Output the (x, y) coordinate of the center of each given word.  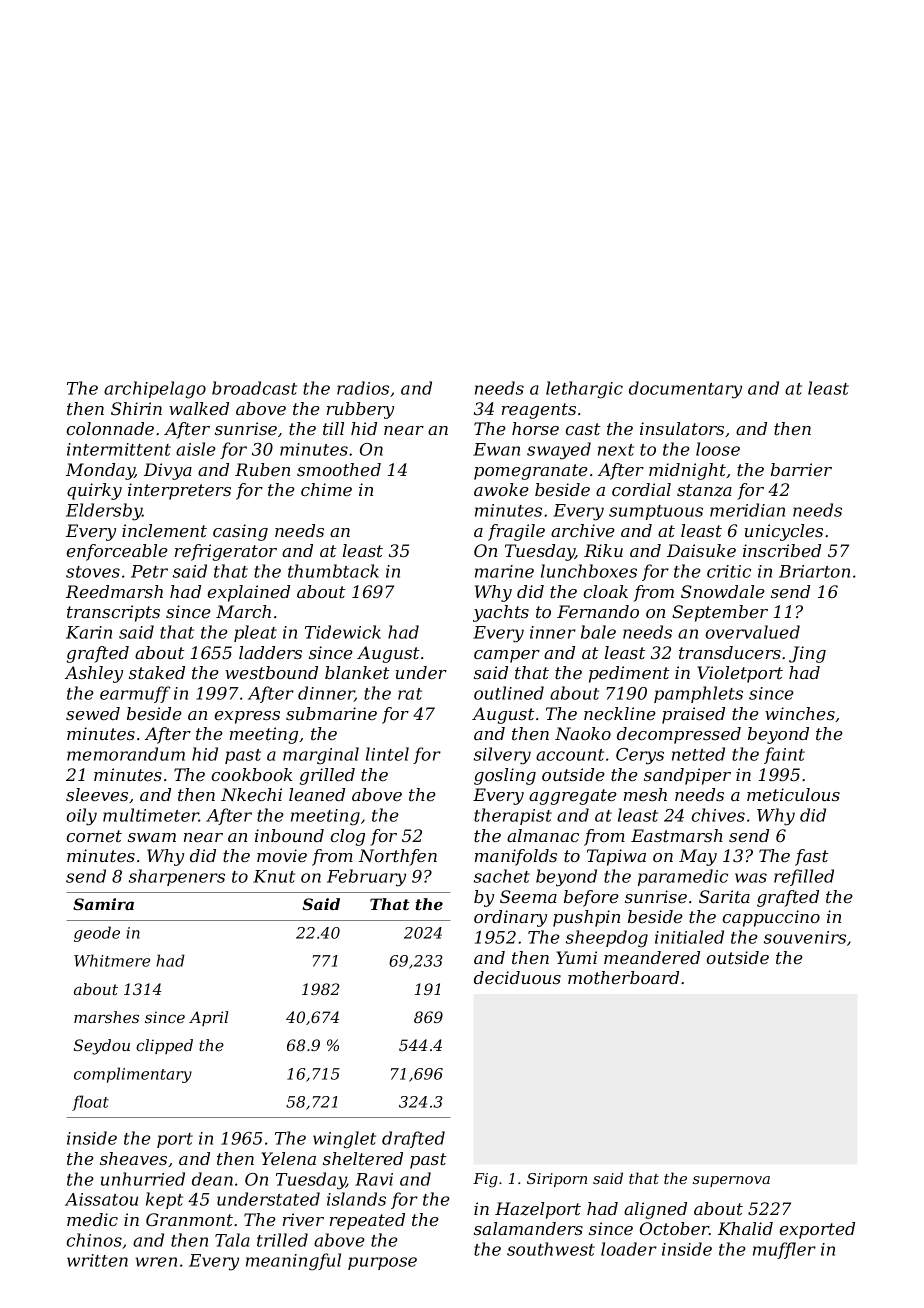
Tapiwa (616, 857)
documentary (685, 390)
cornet (94, 836)
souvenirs (805, 937)
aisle (196, 449)
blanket (357, 672)
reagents (539, 411)
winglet (344, 1140)
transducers (730, 652)
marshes (106, 1017)
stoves (93, 572)
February (366, 878)
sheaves (133, 1158)
